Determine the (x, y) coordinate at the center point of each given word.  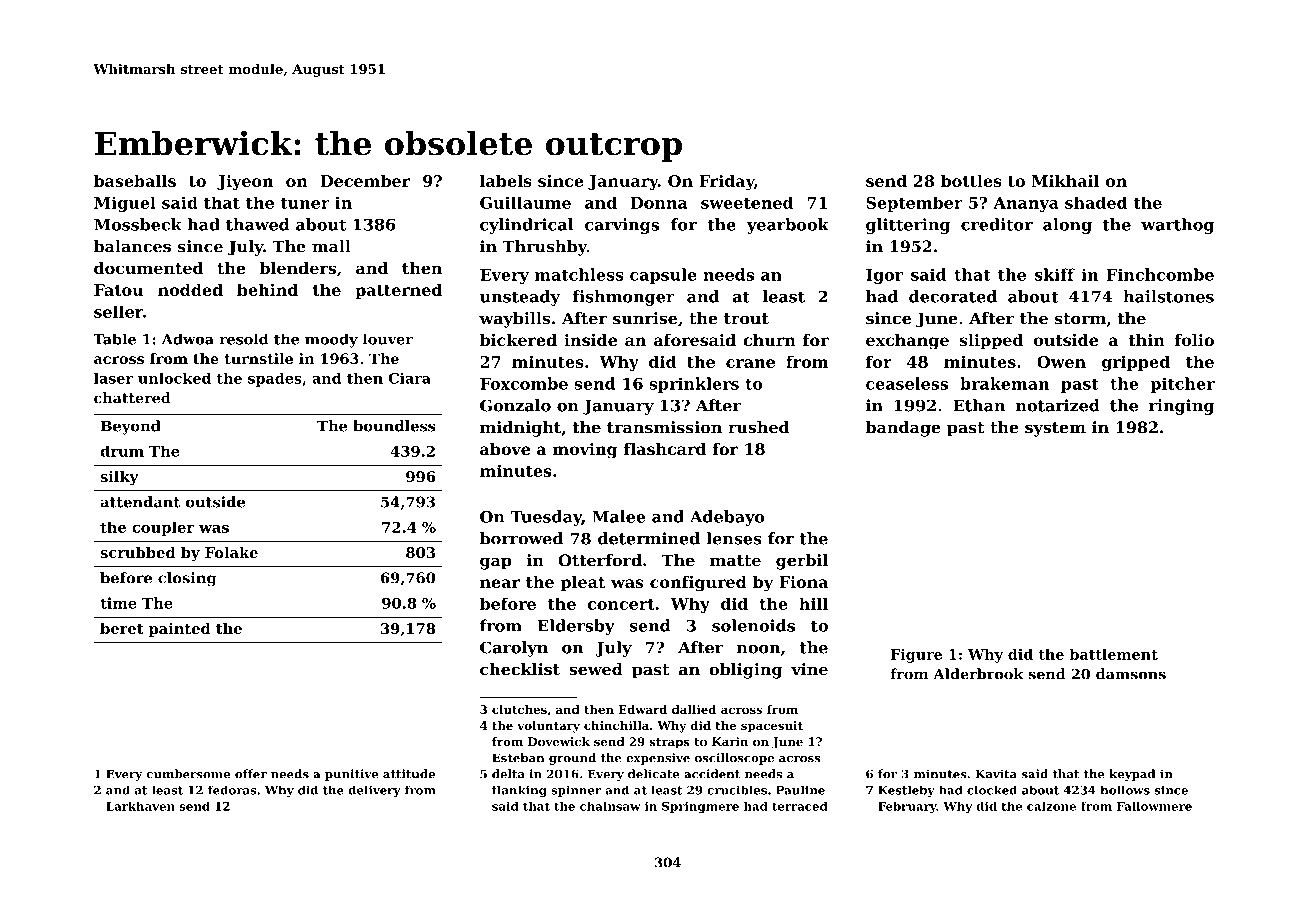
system (1055, 429)
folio (1194, 340)
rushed (759, 427)
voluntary (548, 727)
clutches (519, 709)
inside (590, 340)
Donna (659, 203)
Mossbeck (138, 224)
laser (113, 378)
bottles (971, 180)
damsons (1131, 674)
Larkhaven (140, 806)
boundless (394, 426)
